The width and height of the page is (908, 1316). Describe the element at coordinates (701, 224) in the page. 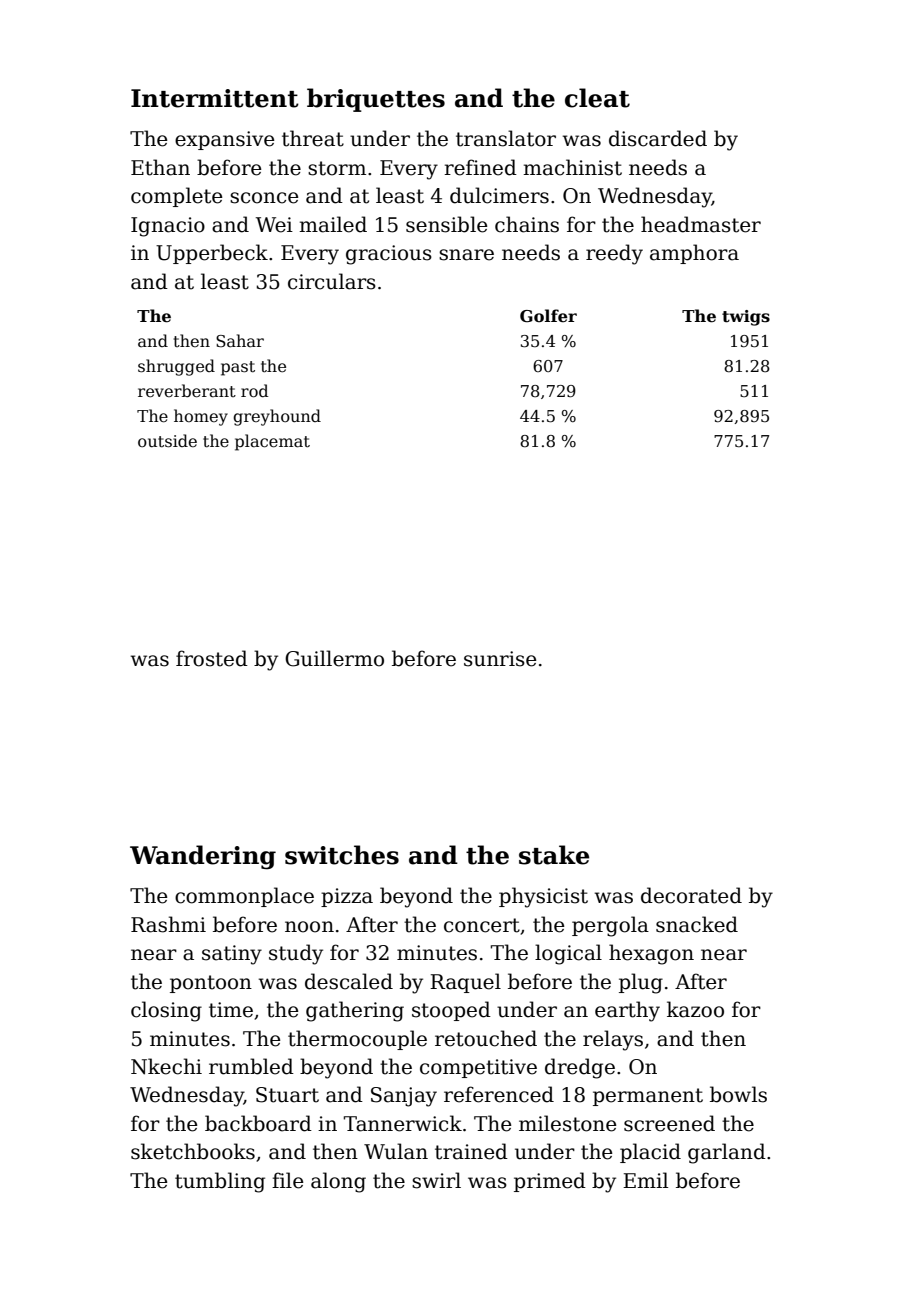

I see `headmaster` at that location.
